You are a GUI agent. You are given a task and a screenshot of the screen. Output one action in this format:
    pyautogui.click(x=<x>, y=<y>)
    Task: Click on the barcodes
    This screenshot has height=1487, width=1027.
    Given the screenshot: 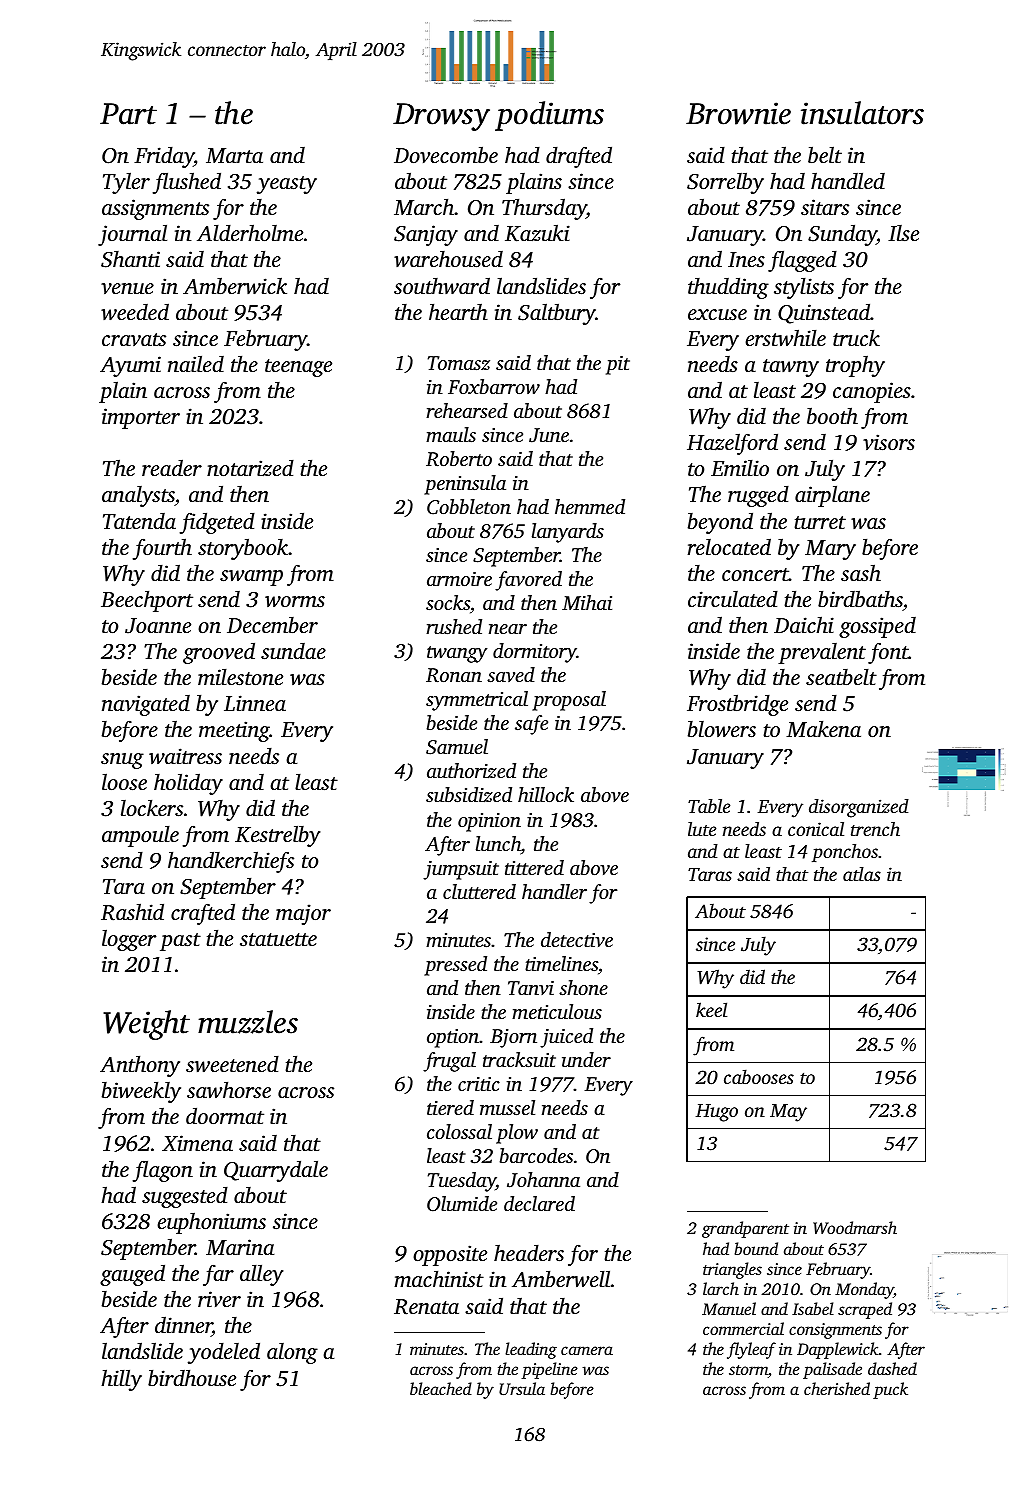 What is the action you would take?
    pyautogui.click(x=536, y=1155)
